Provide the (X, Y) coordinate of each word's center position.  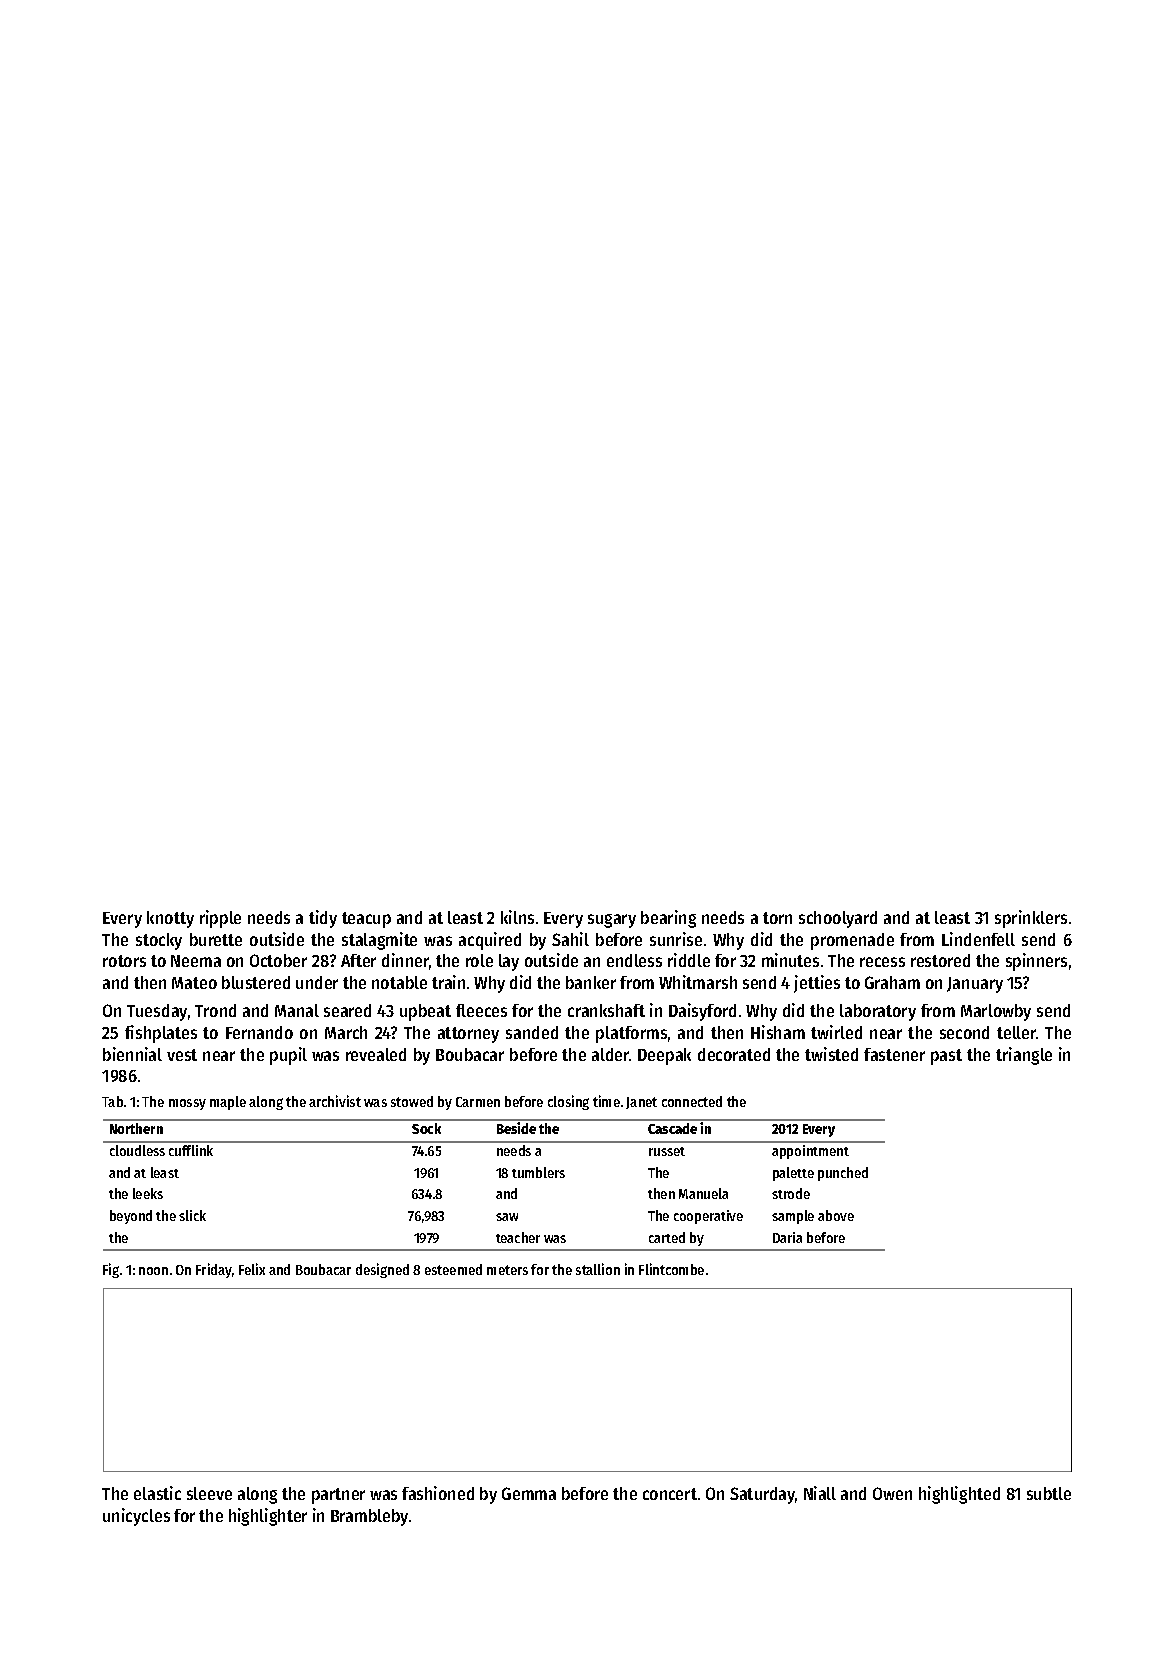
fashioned (438, 1493)
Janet (641, 1103)
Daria (787, 1237)
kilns (517, 917)
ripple (220, 919)
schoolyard (838, 919)
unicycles (136, 1517)
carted (667, 1237)
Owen (892, 1493)
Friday (214, 1270)
